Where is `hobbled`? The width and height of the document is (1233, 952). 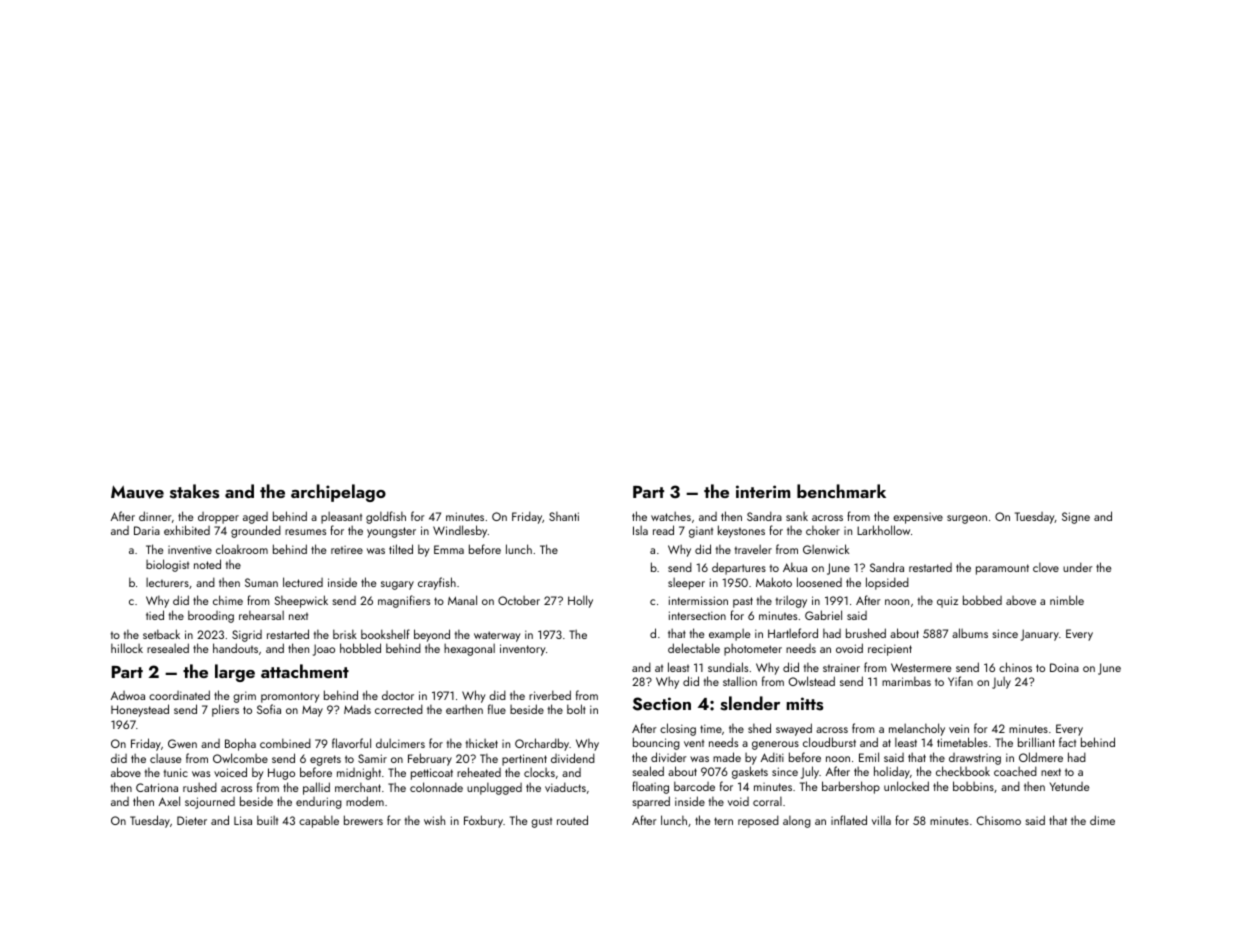 hobbled is located at coordinates (360, 648).
